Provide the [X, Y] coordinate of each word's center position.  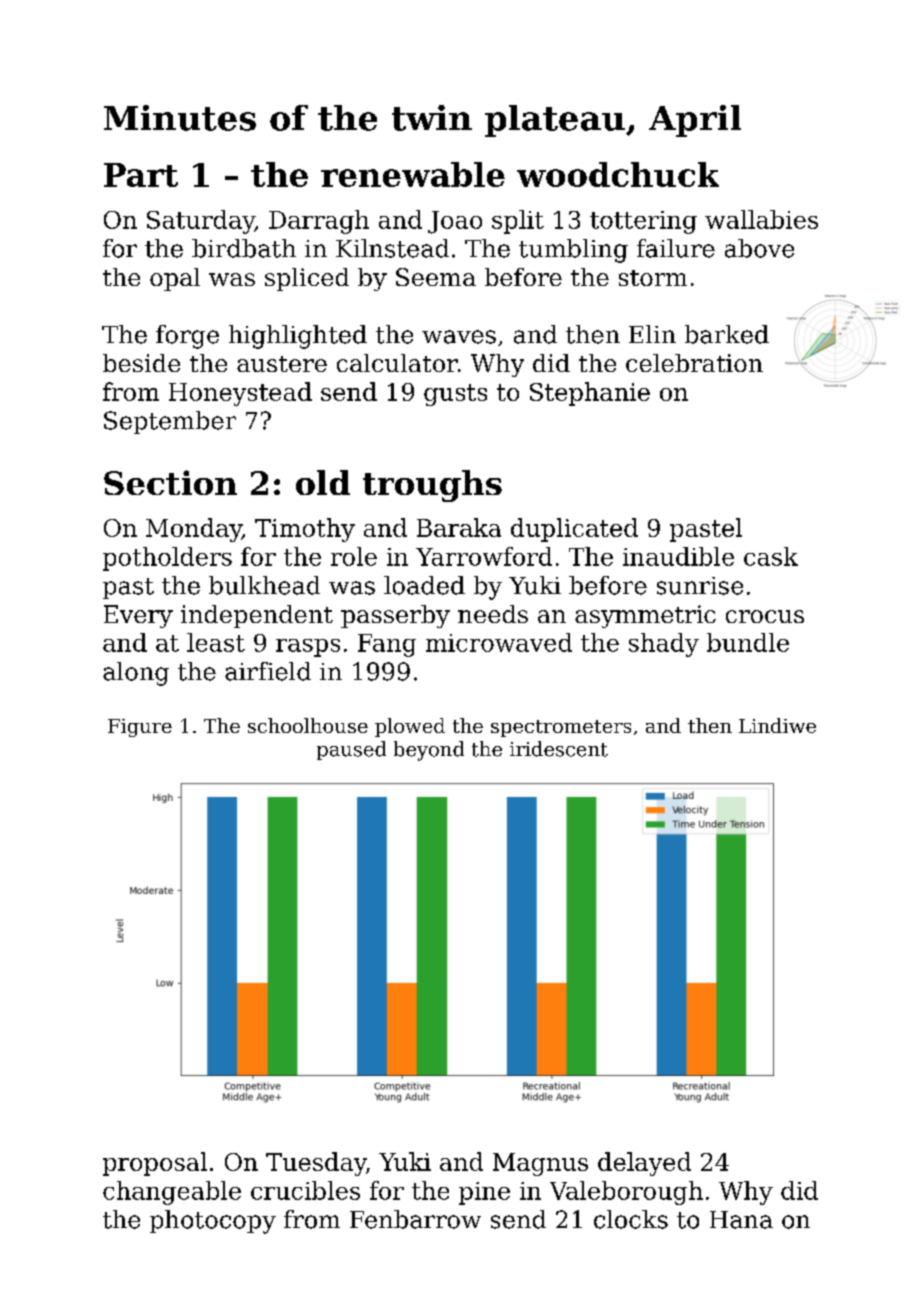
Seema [436, 277]
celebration [694, 363]
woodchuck [618, 174]
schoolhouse [308, 725]
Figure [140, 728]
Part [141, 175]
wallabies [761, 219]
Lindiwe [777, 725]
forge [187, 337]
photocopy [213, 1222]
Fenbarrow [415, 1219]
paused [351, 750]
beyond [429, 751]
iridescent [559, 749]
